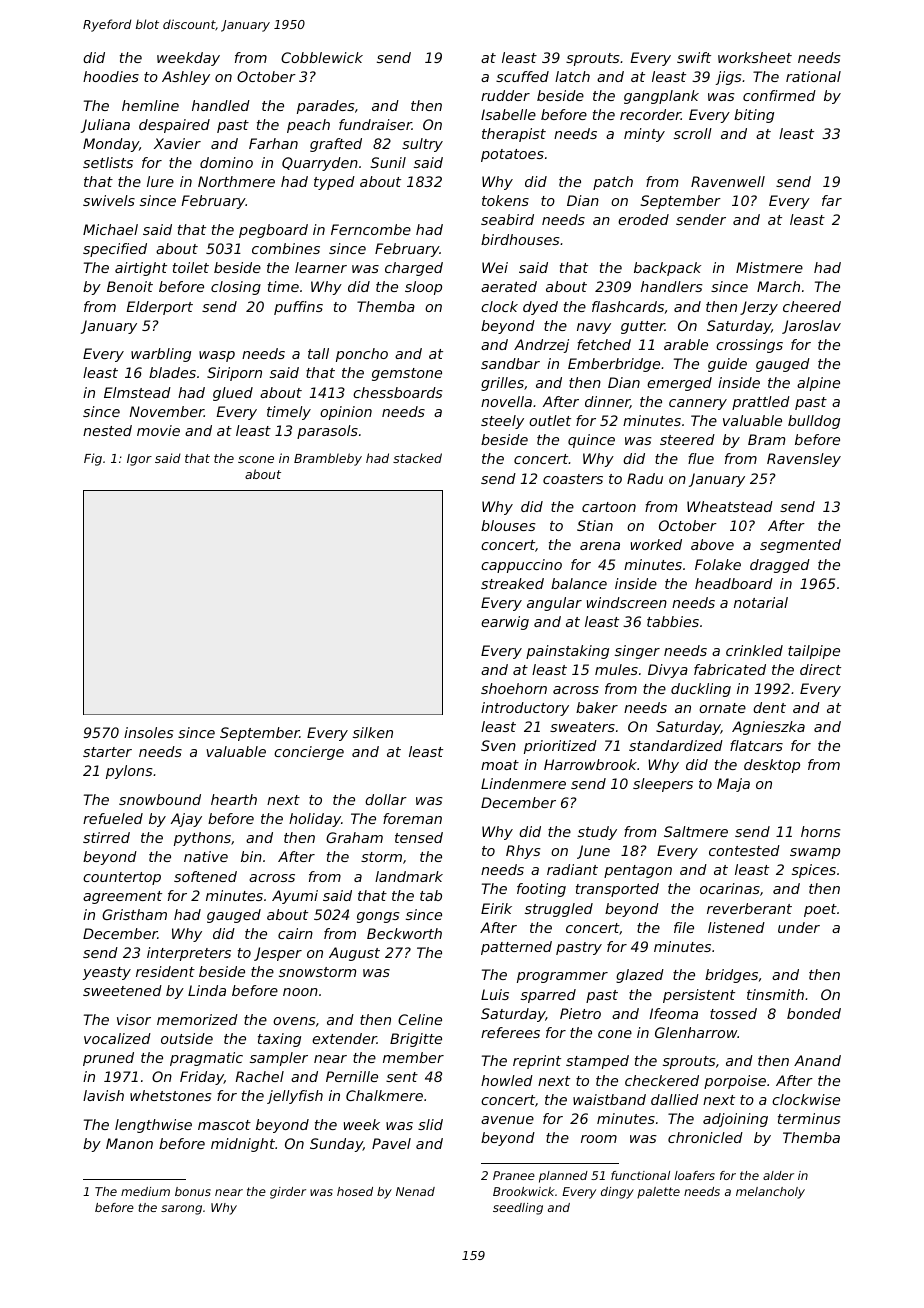  I want to click on holiday, so click(315, 820).
